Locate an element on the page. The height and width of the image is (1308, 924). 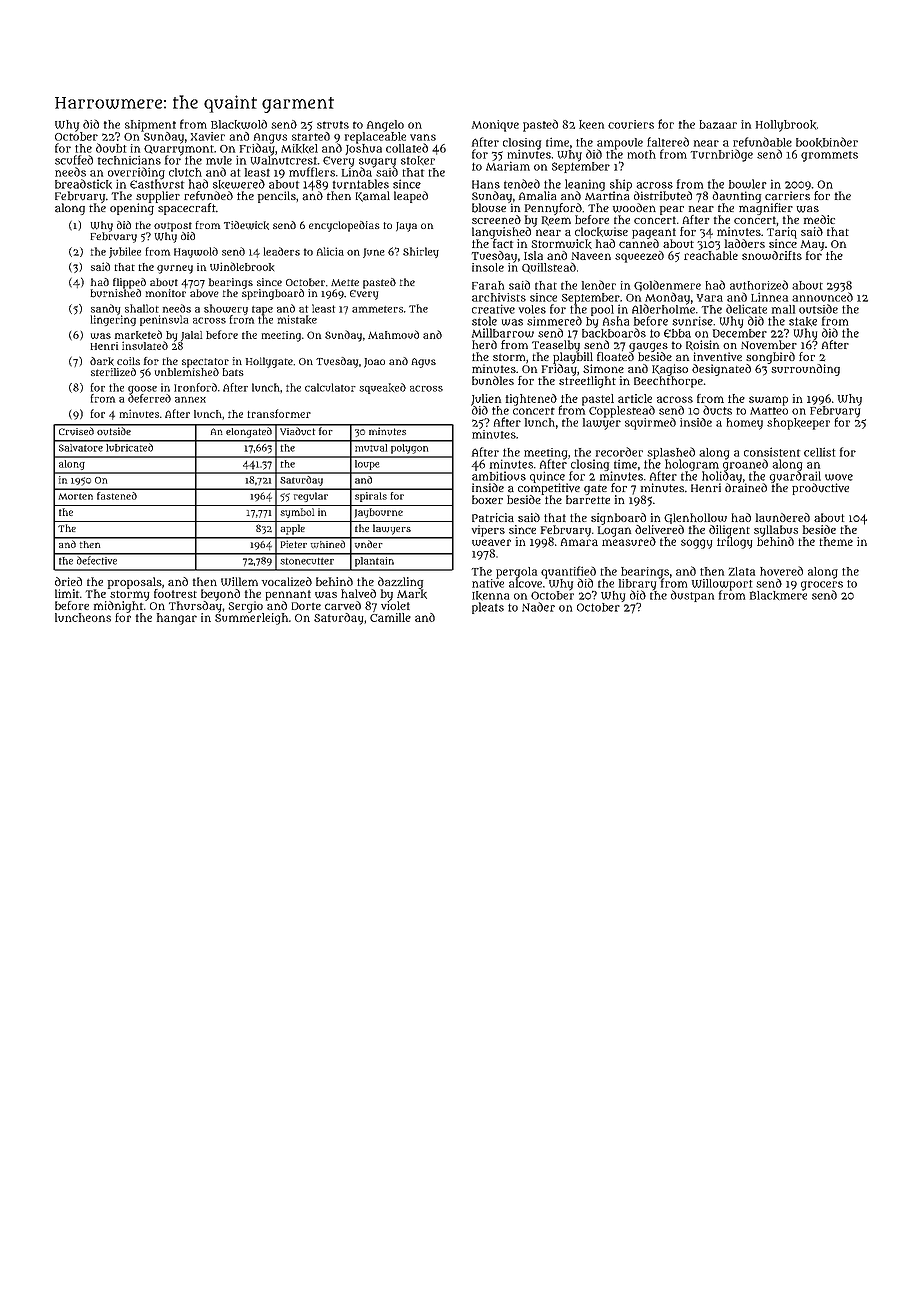
medic is located at coordinates (819, 219).
